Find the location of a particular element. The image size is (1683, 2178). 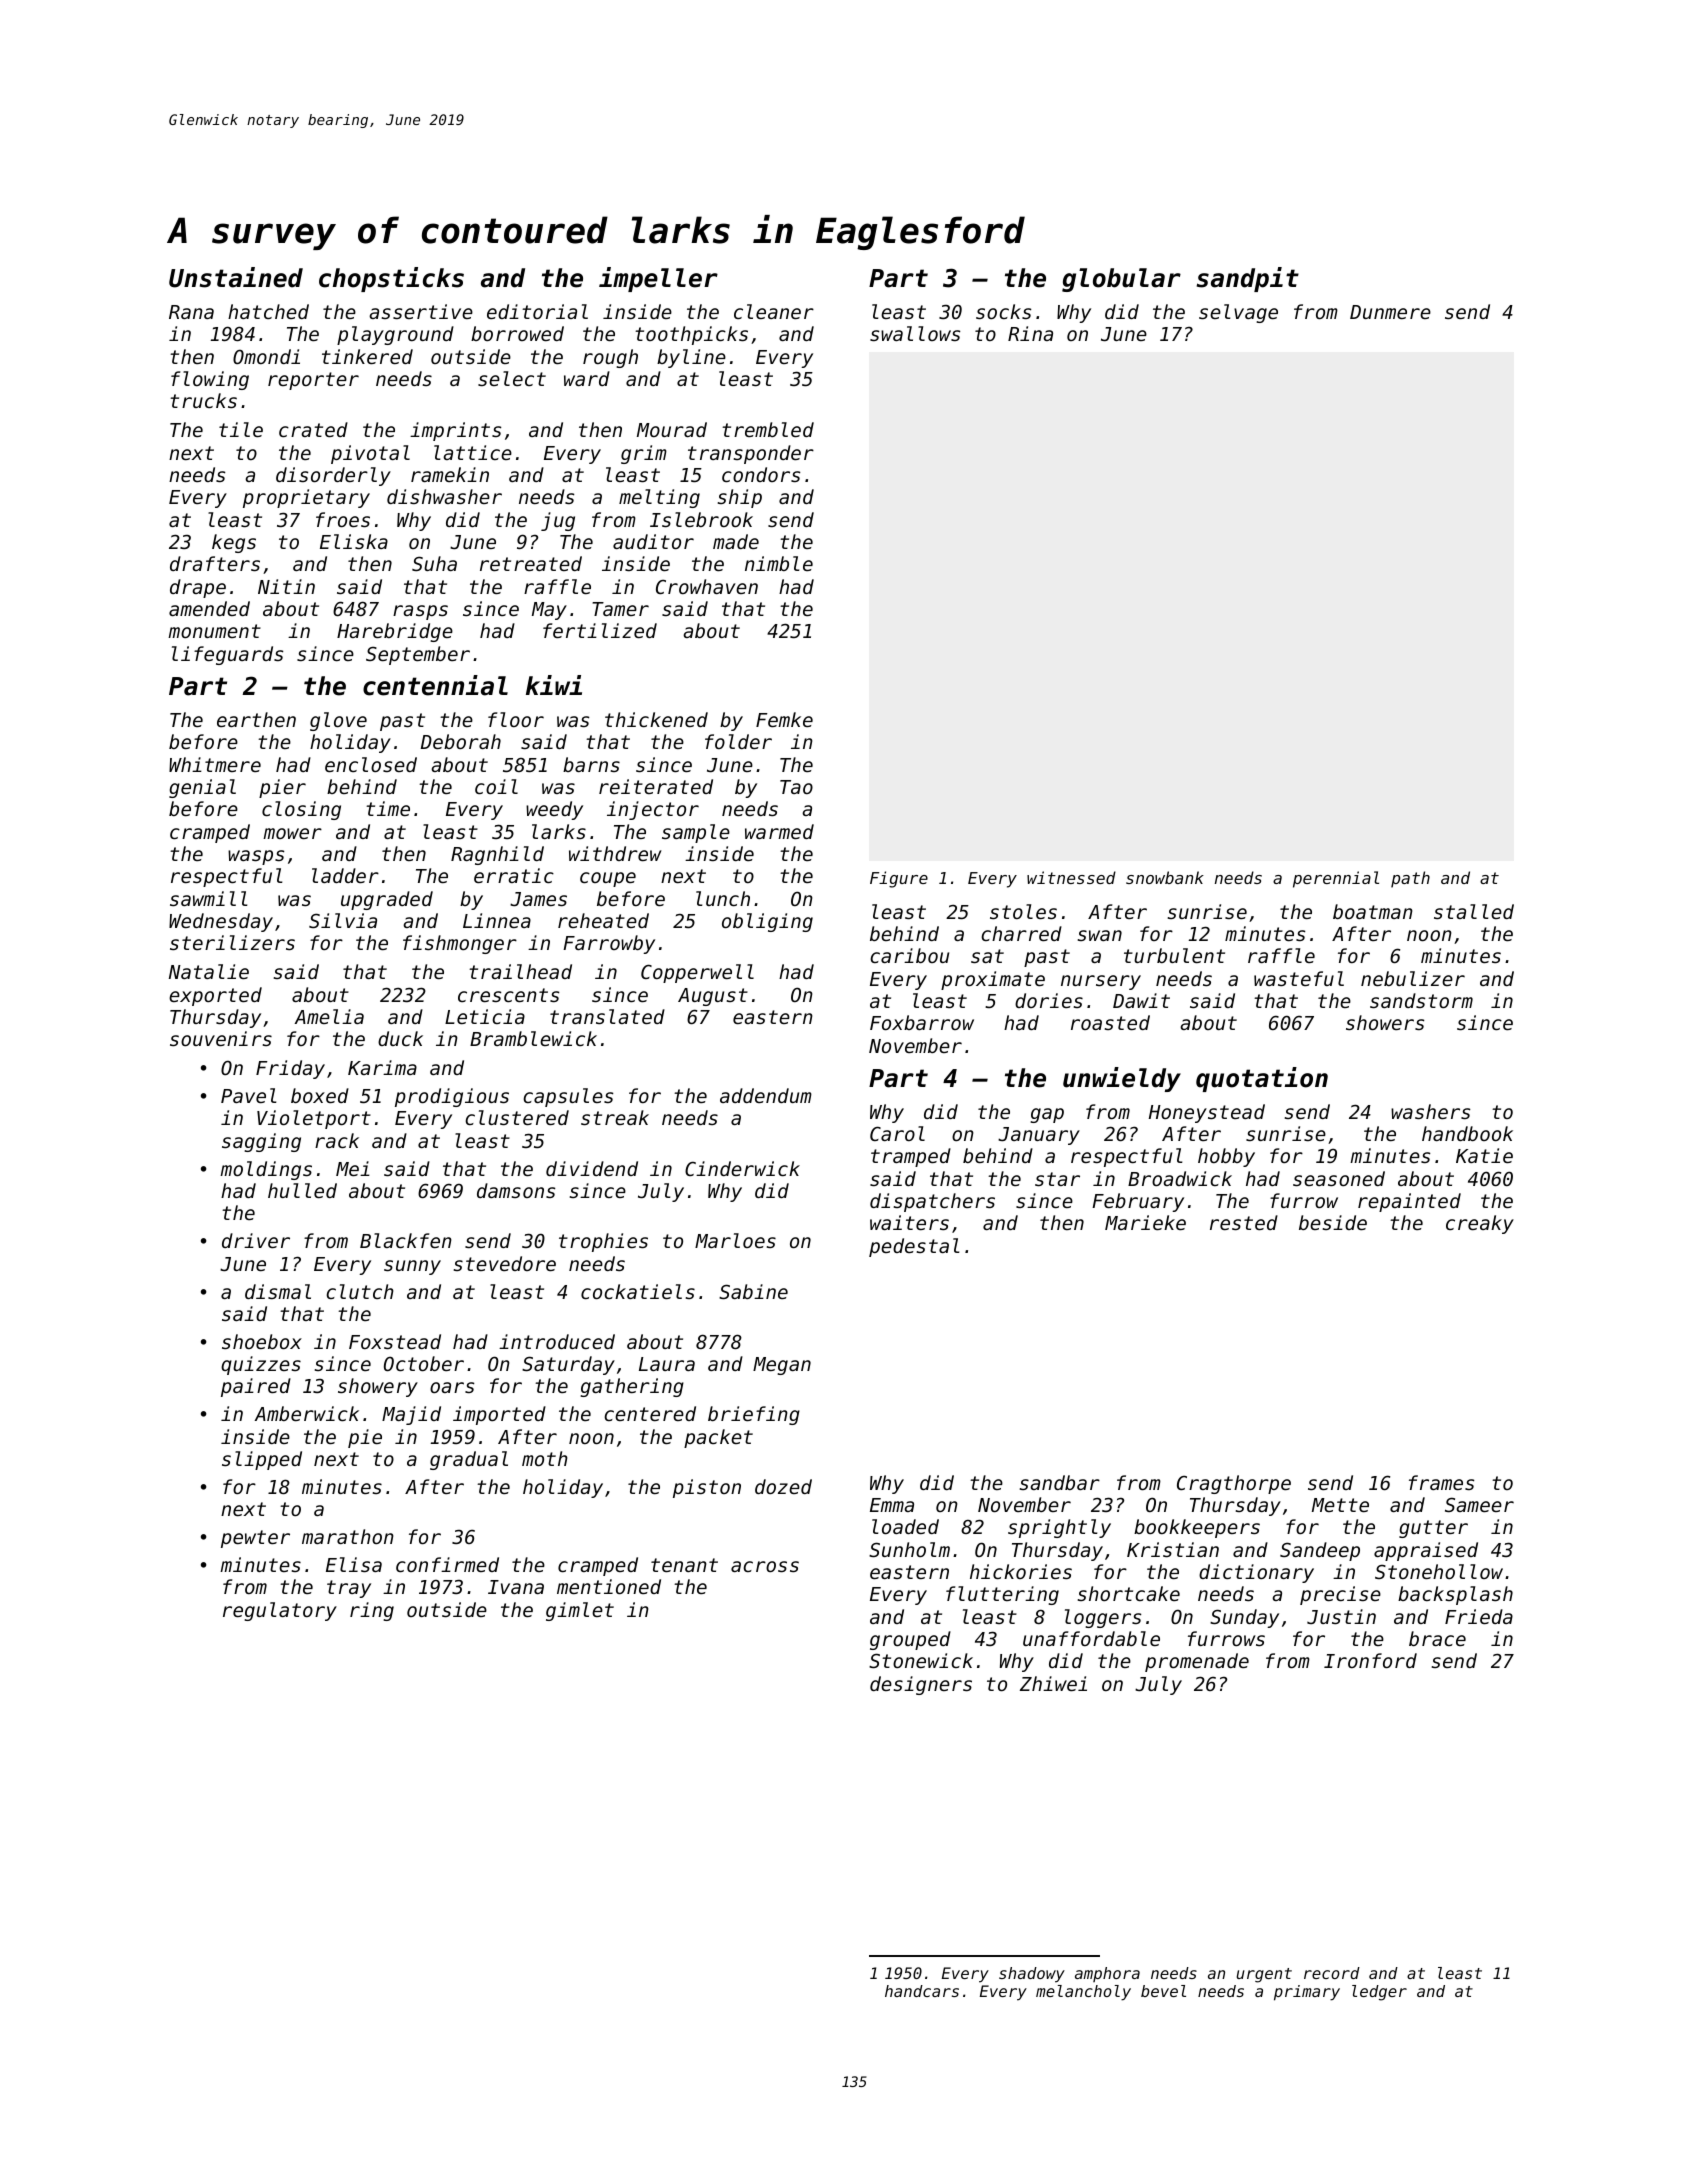

Emma is located at coordinates (892, 1505).
